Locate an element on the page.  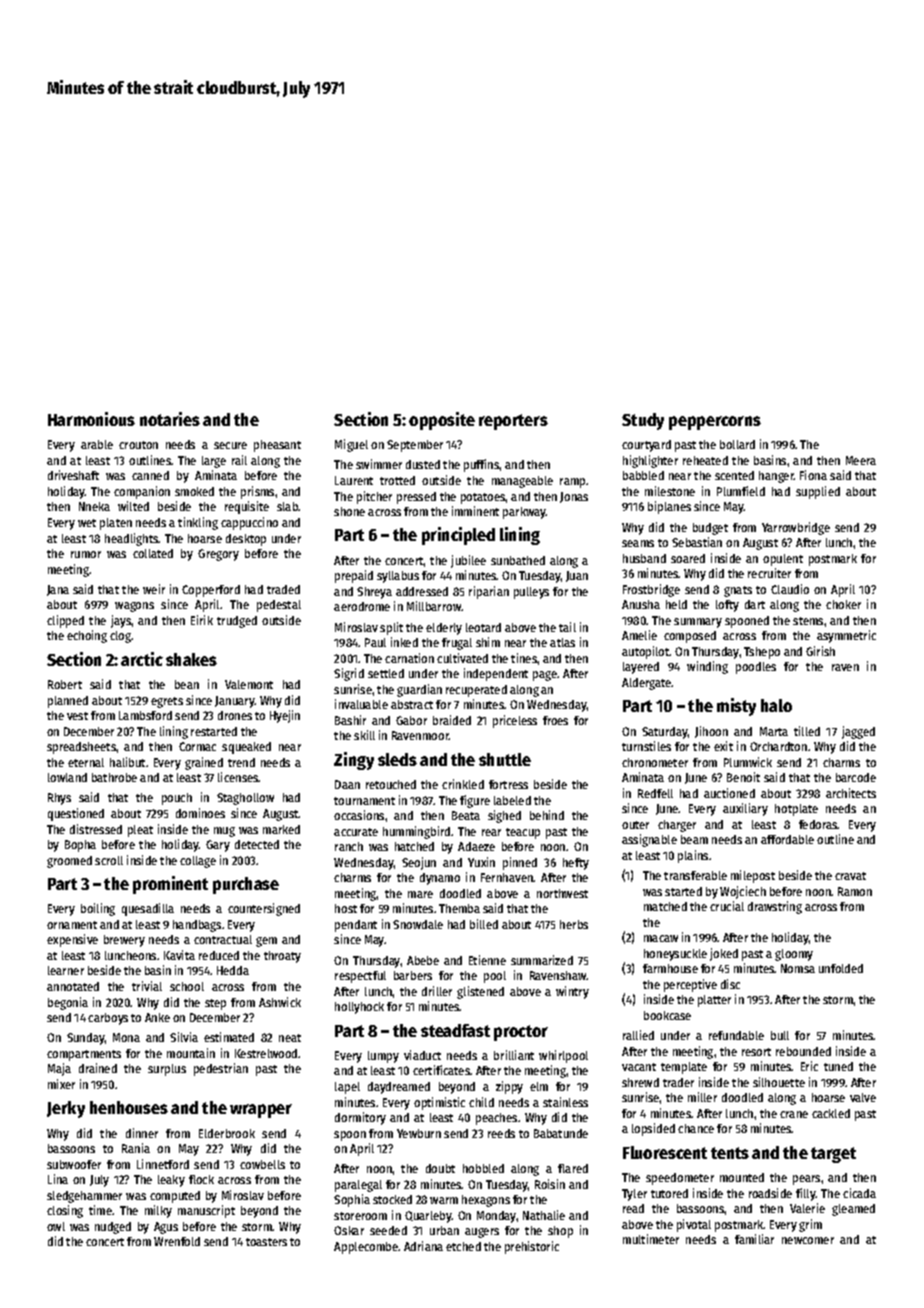
Yarrowbridge is located at coordinates (796, 528).
